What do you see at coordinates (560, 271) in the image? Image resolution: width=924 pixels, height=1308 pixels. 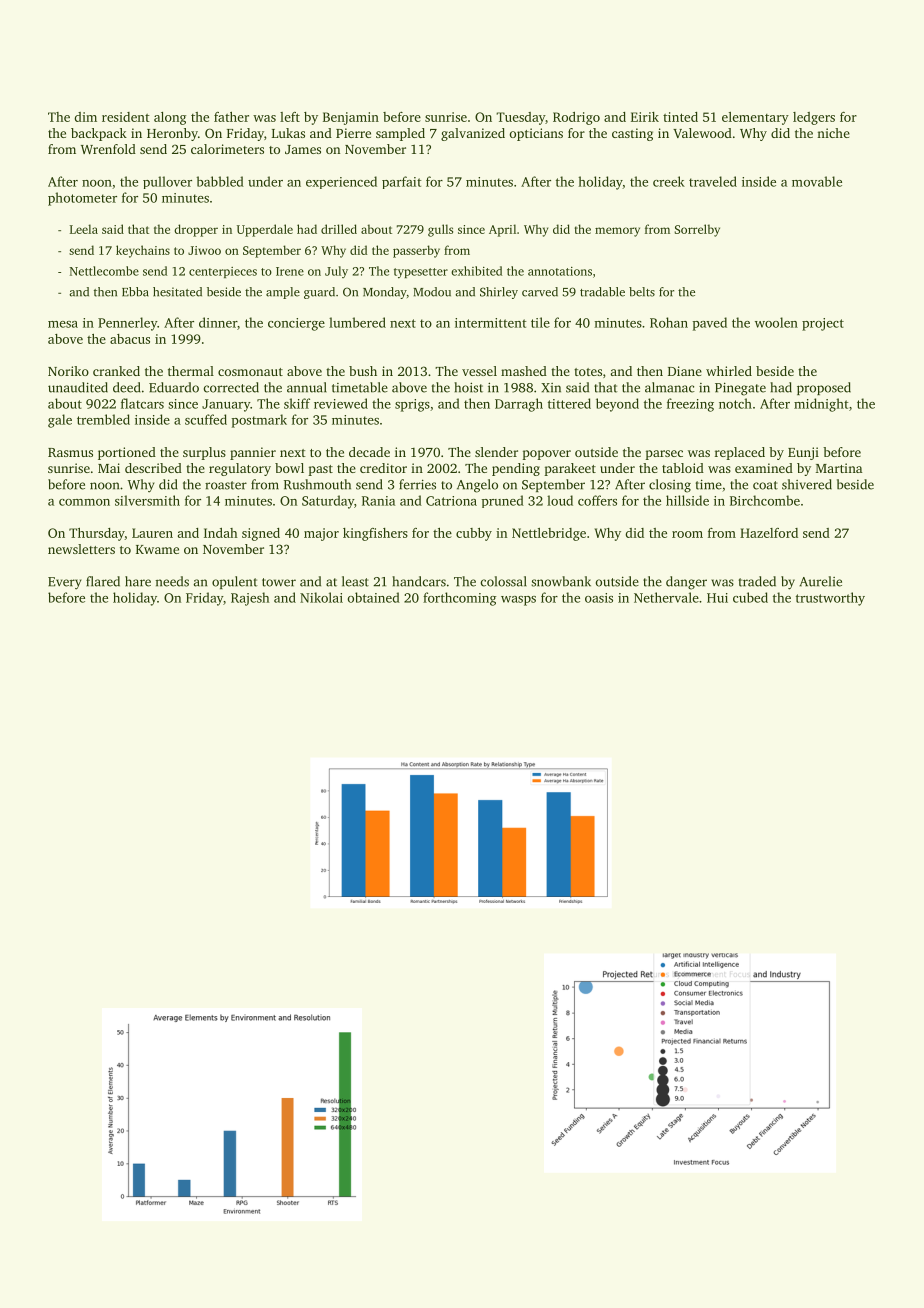 I see `annotations` at bounding box center [560, 271].
